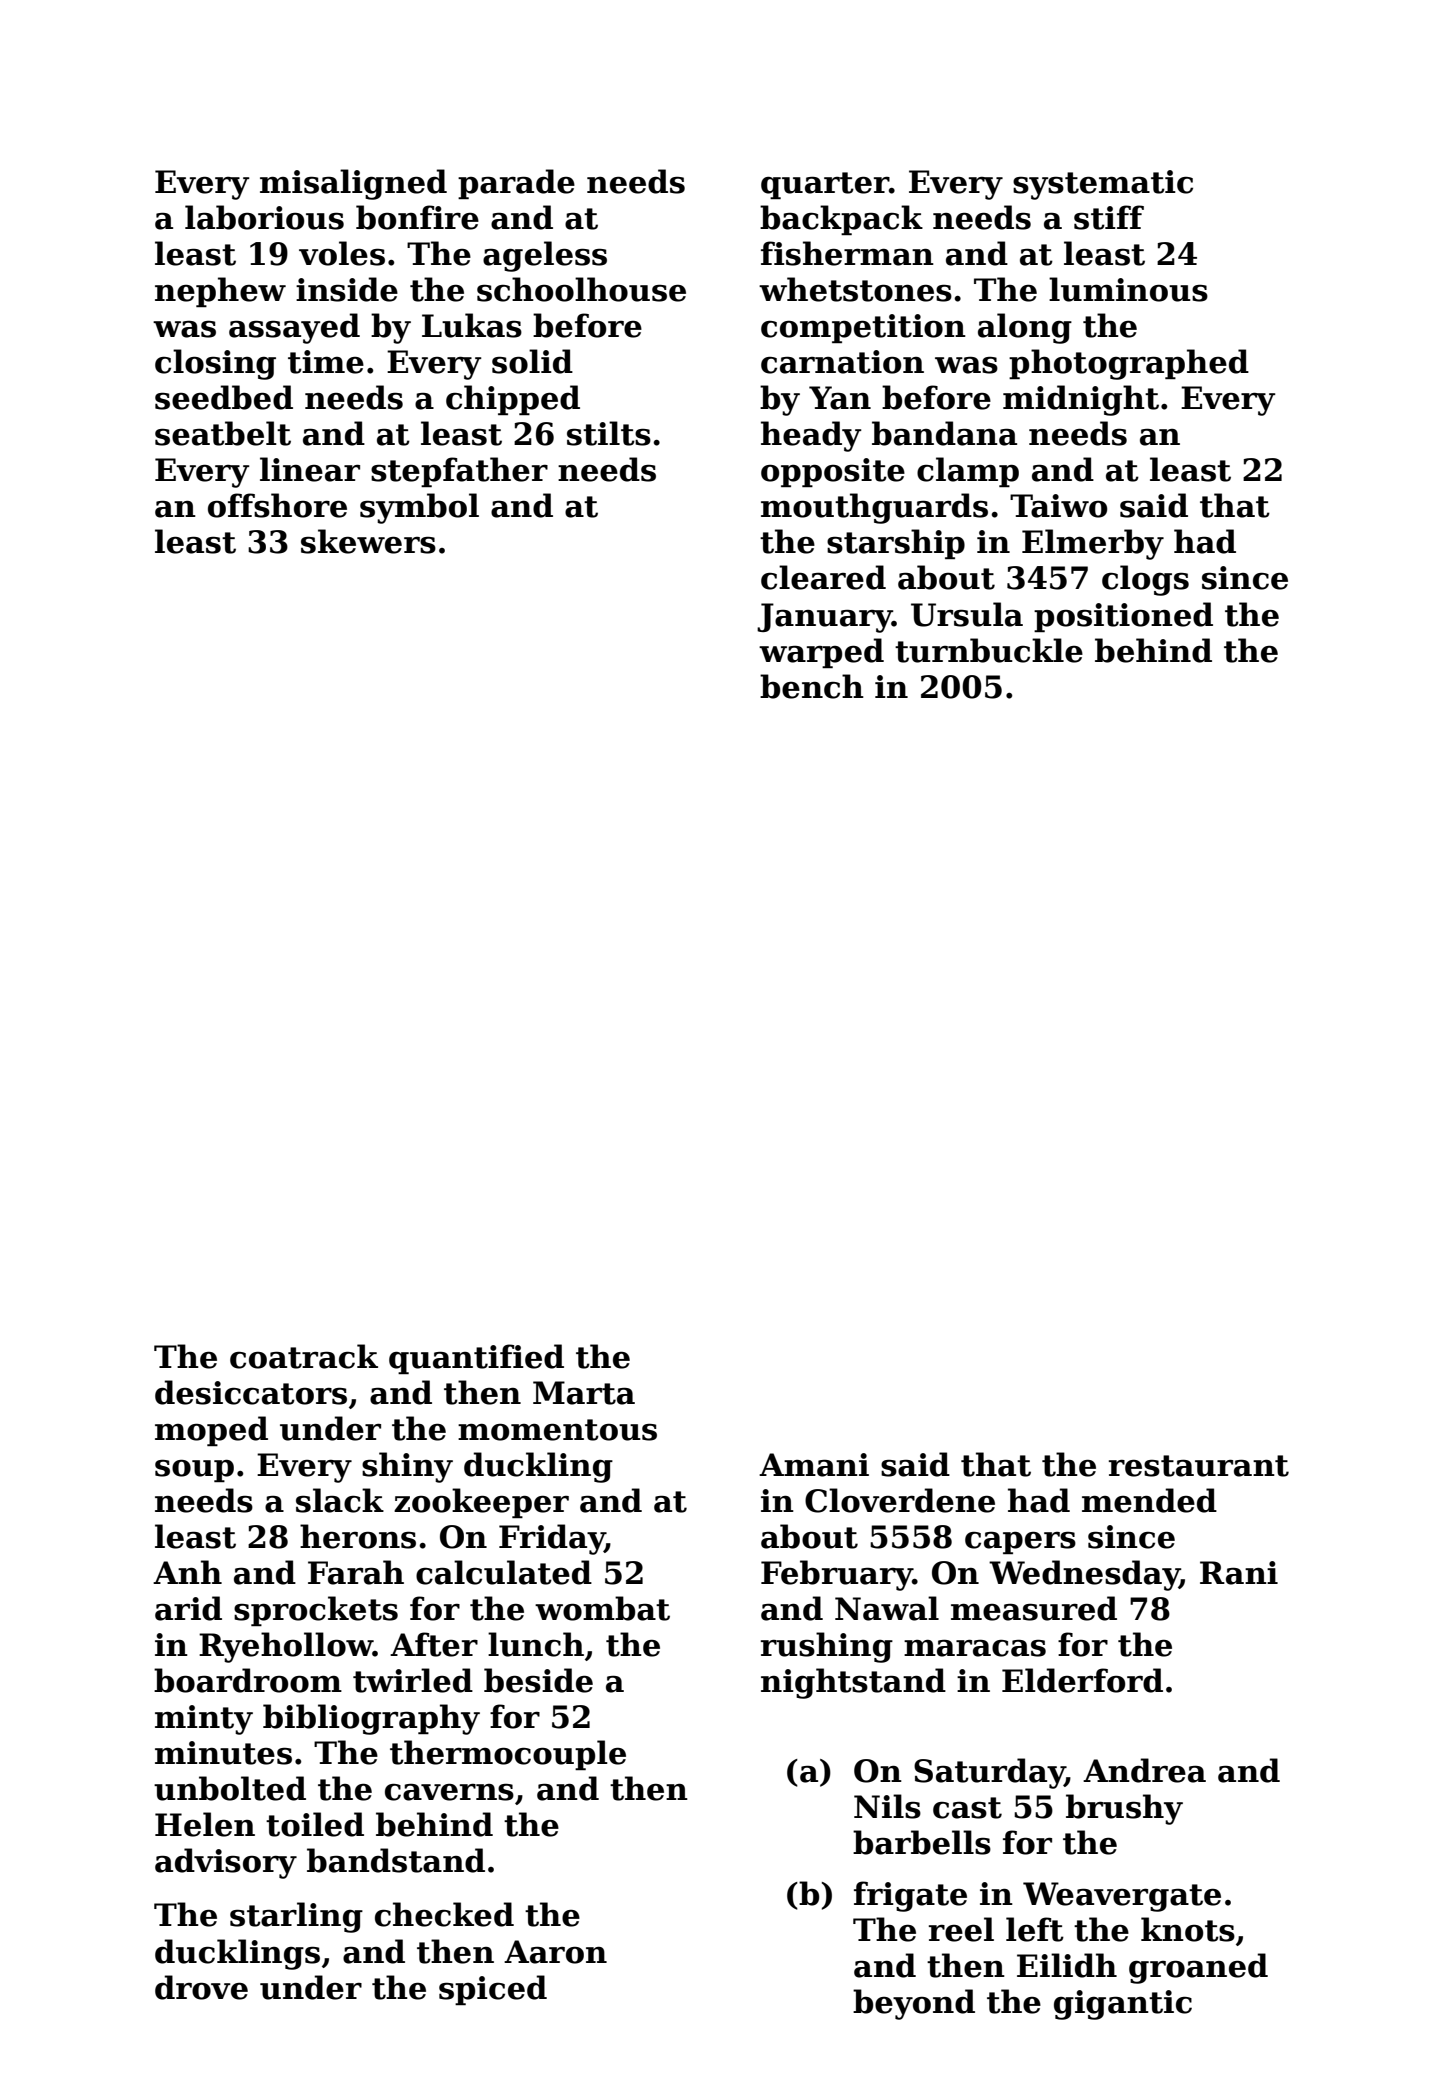 This screenshot has height=2100, width=1450. I want to click on coatrack, so click(304, 1356).
